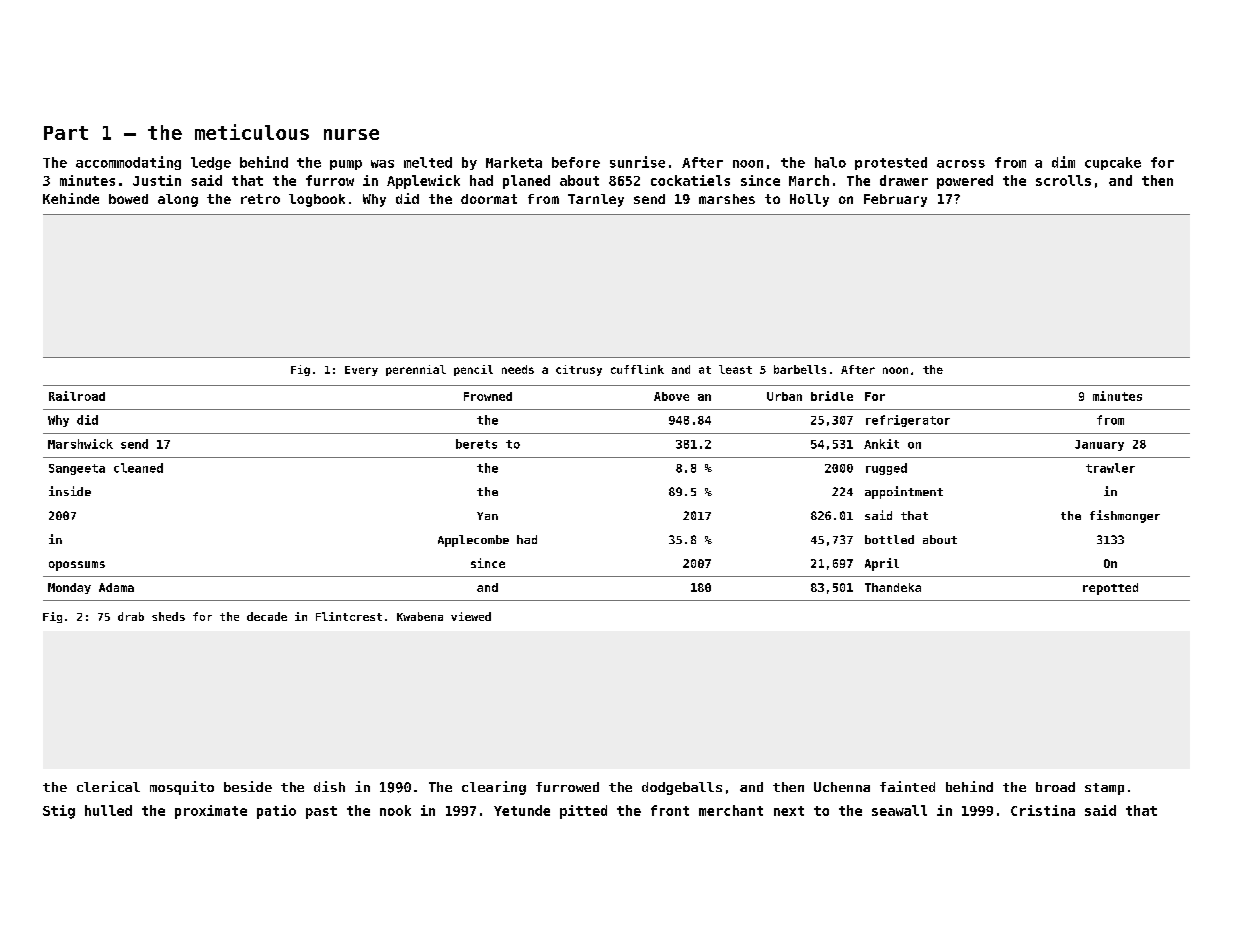  What do you see at coordinates (395, 810) in the document?
I see `nook` at bounding box center [395, 810].
